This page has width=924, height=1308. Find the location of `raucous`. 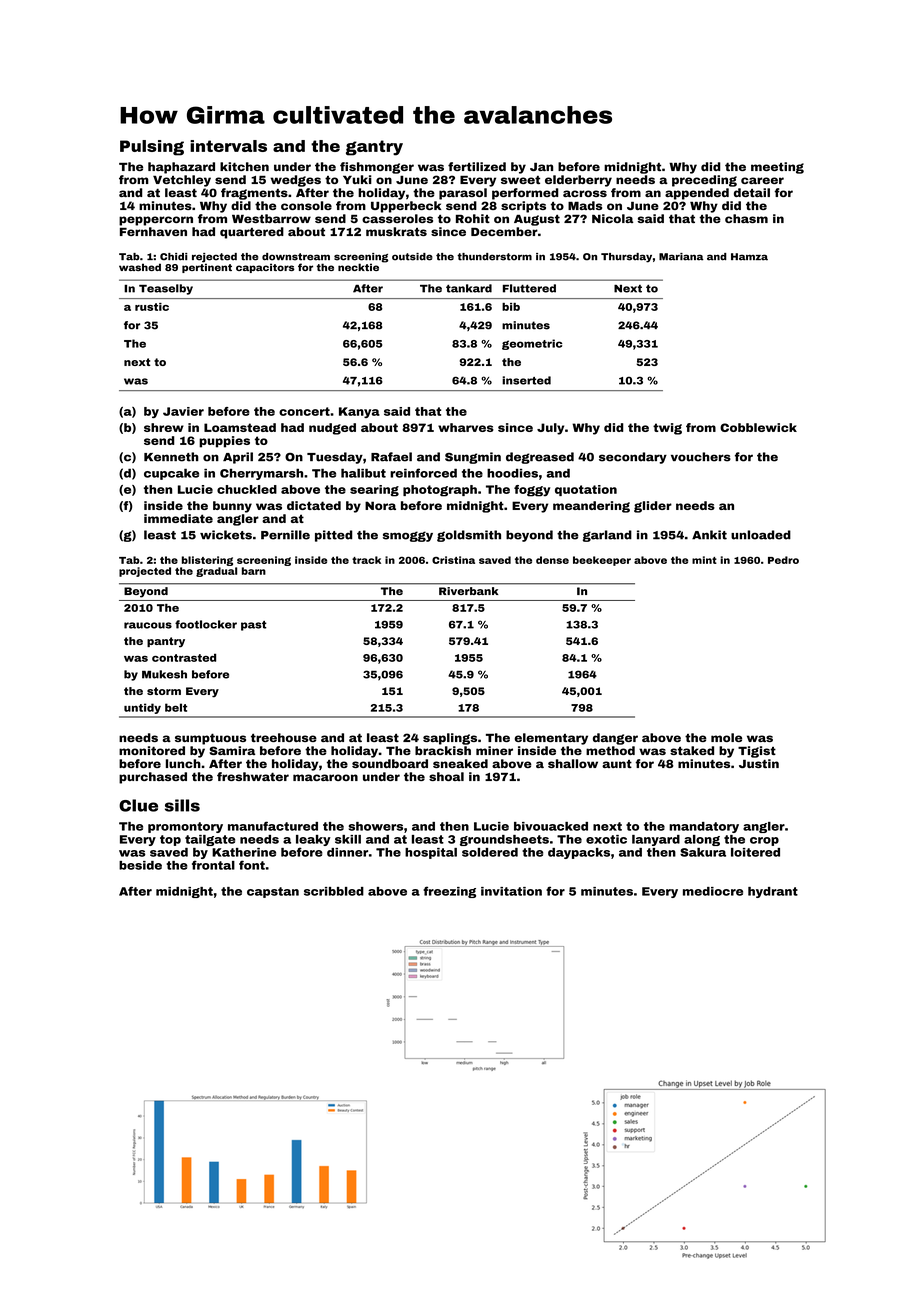

raucous is located at coordinates (148, 625).
